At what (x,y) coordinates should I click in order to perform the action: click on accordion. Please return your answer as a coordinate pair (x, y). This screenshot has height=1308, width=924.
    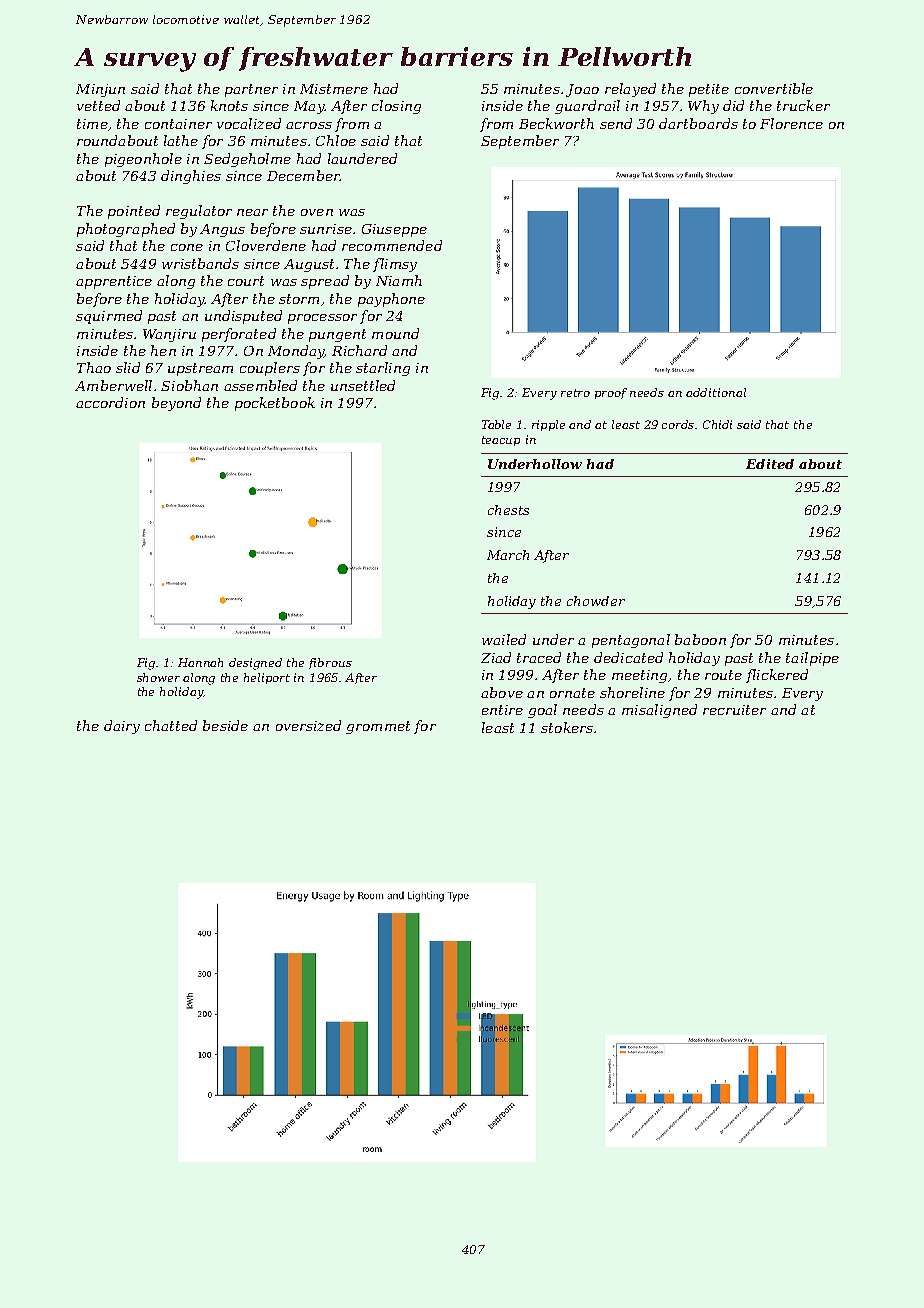
    Looking at the image, I should click on (110, 402).
